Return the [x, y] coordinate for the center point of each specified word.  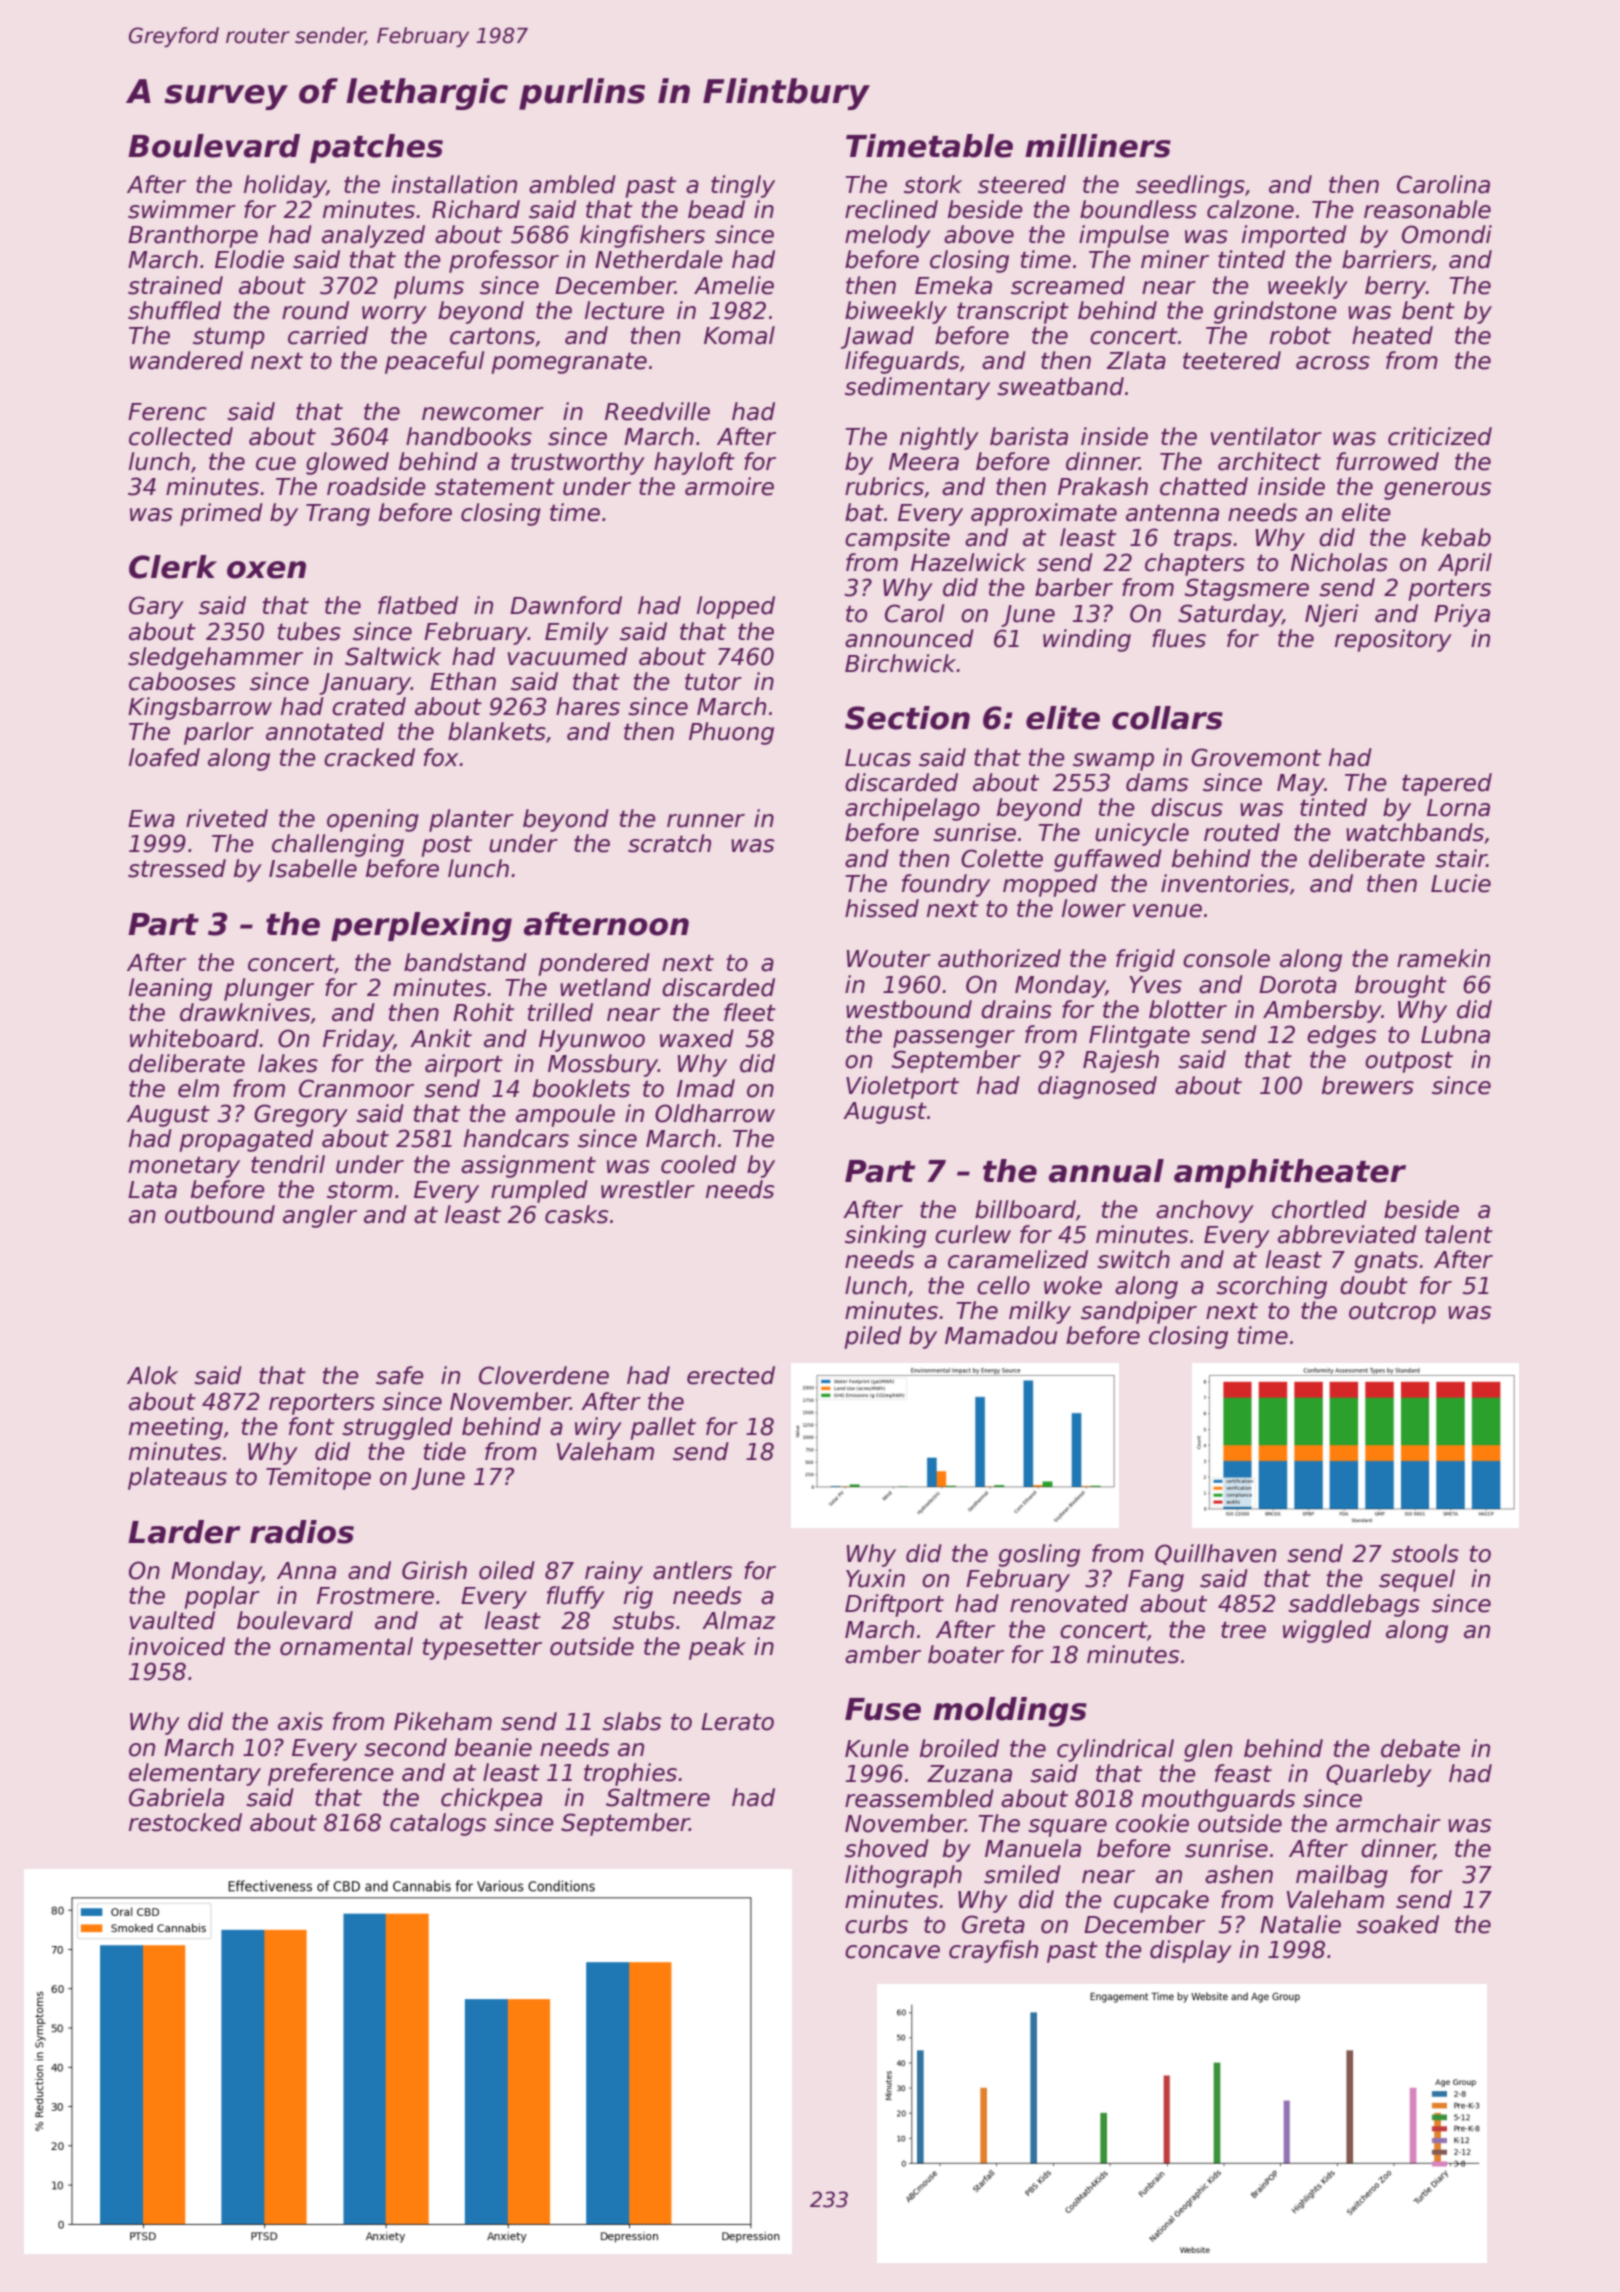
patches [376, 148]
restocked [185, 1822]
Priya [1462, 615]
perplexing [421, 927]
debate [1420, 1748]
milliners [1098, 146]
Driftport [894, 1605]
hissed [882, 908]
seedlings [1190, 186]
